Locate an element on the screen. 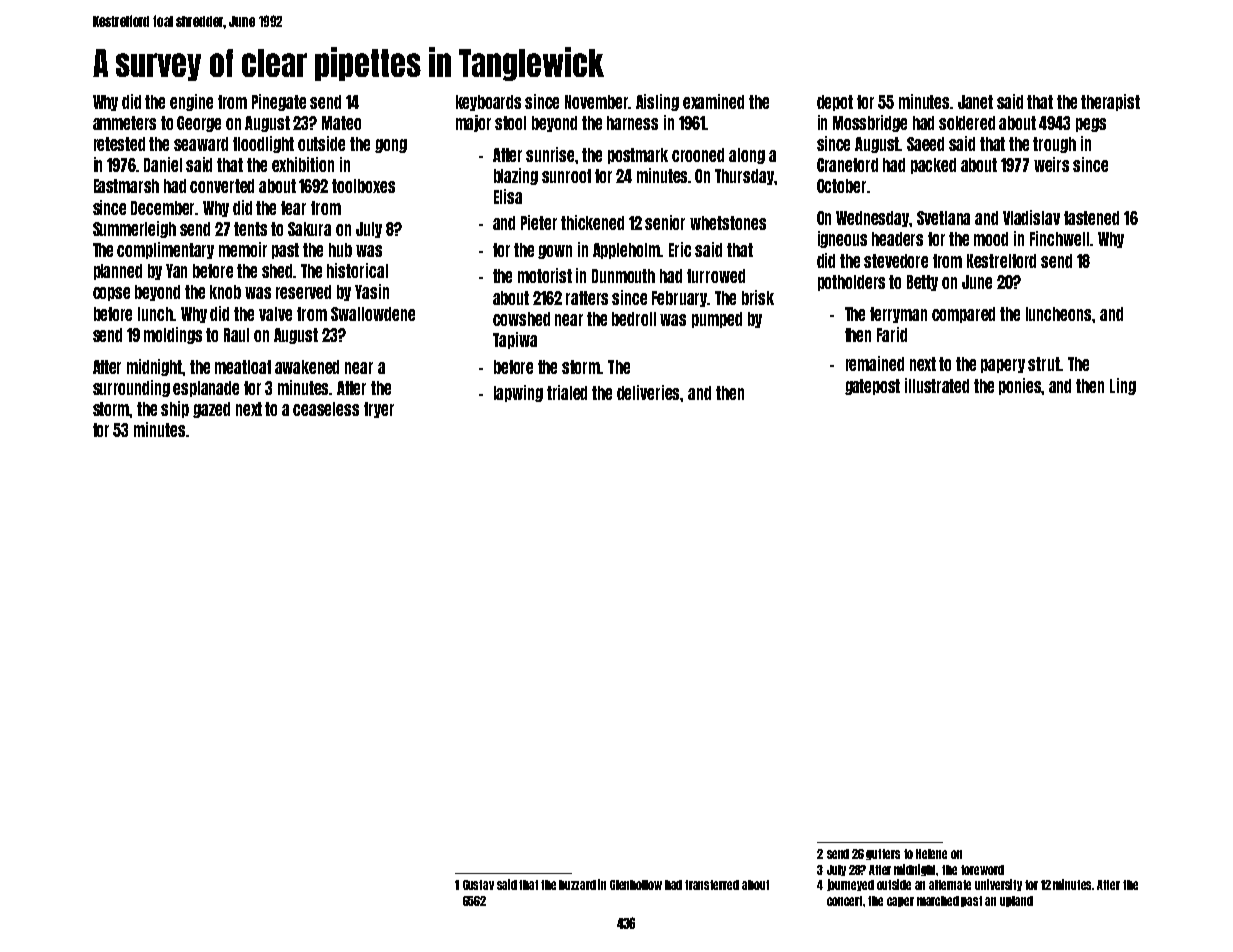 This screenshot has height=952, width=1233. deliveries is located at coordinates (649, 392).
